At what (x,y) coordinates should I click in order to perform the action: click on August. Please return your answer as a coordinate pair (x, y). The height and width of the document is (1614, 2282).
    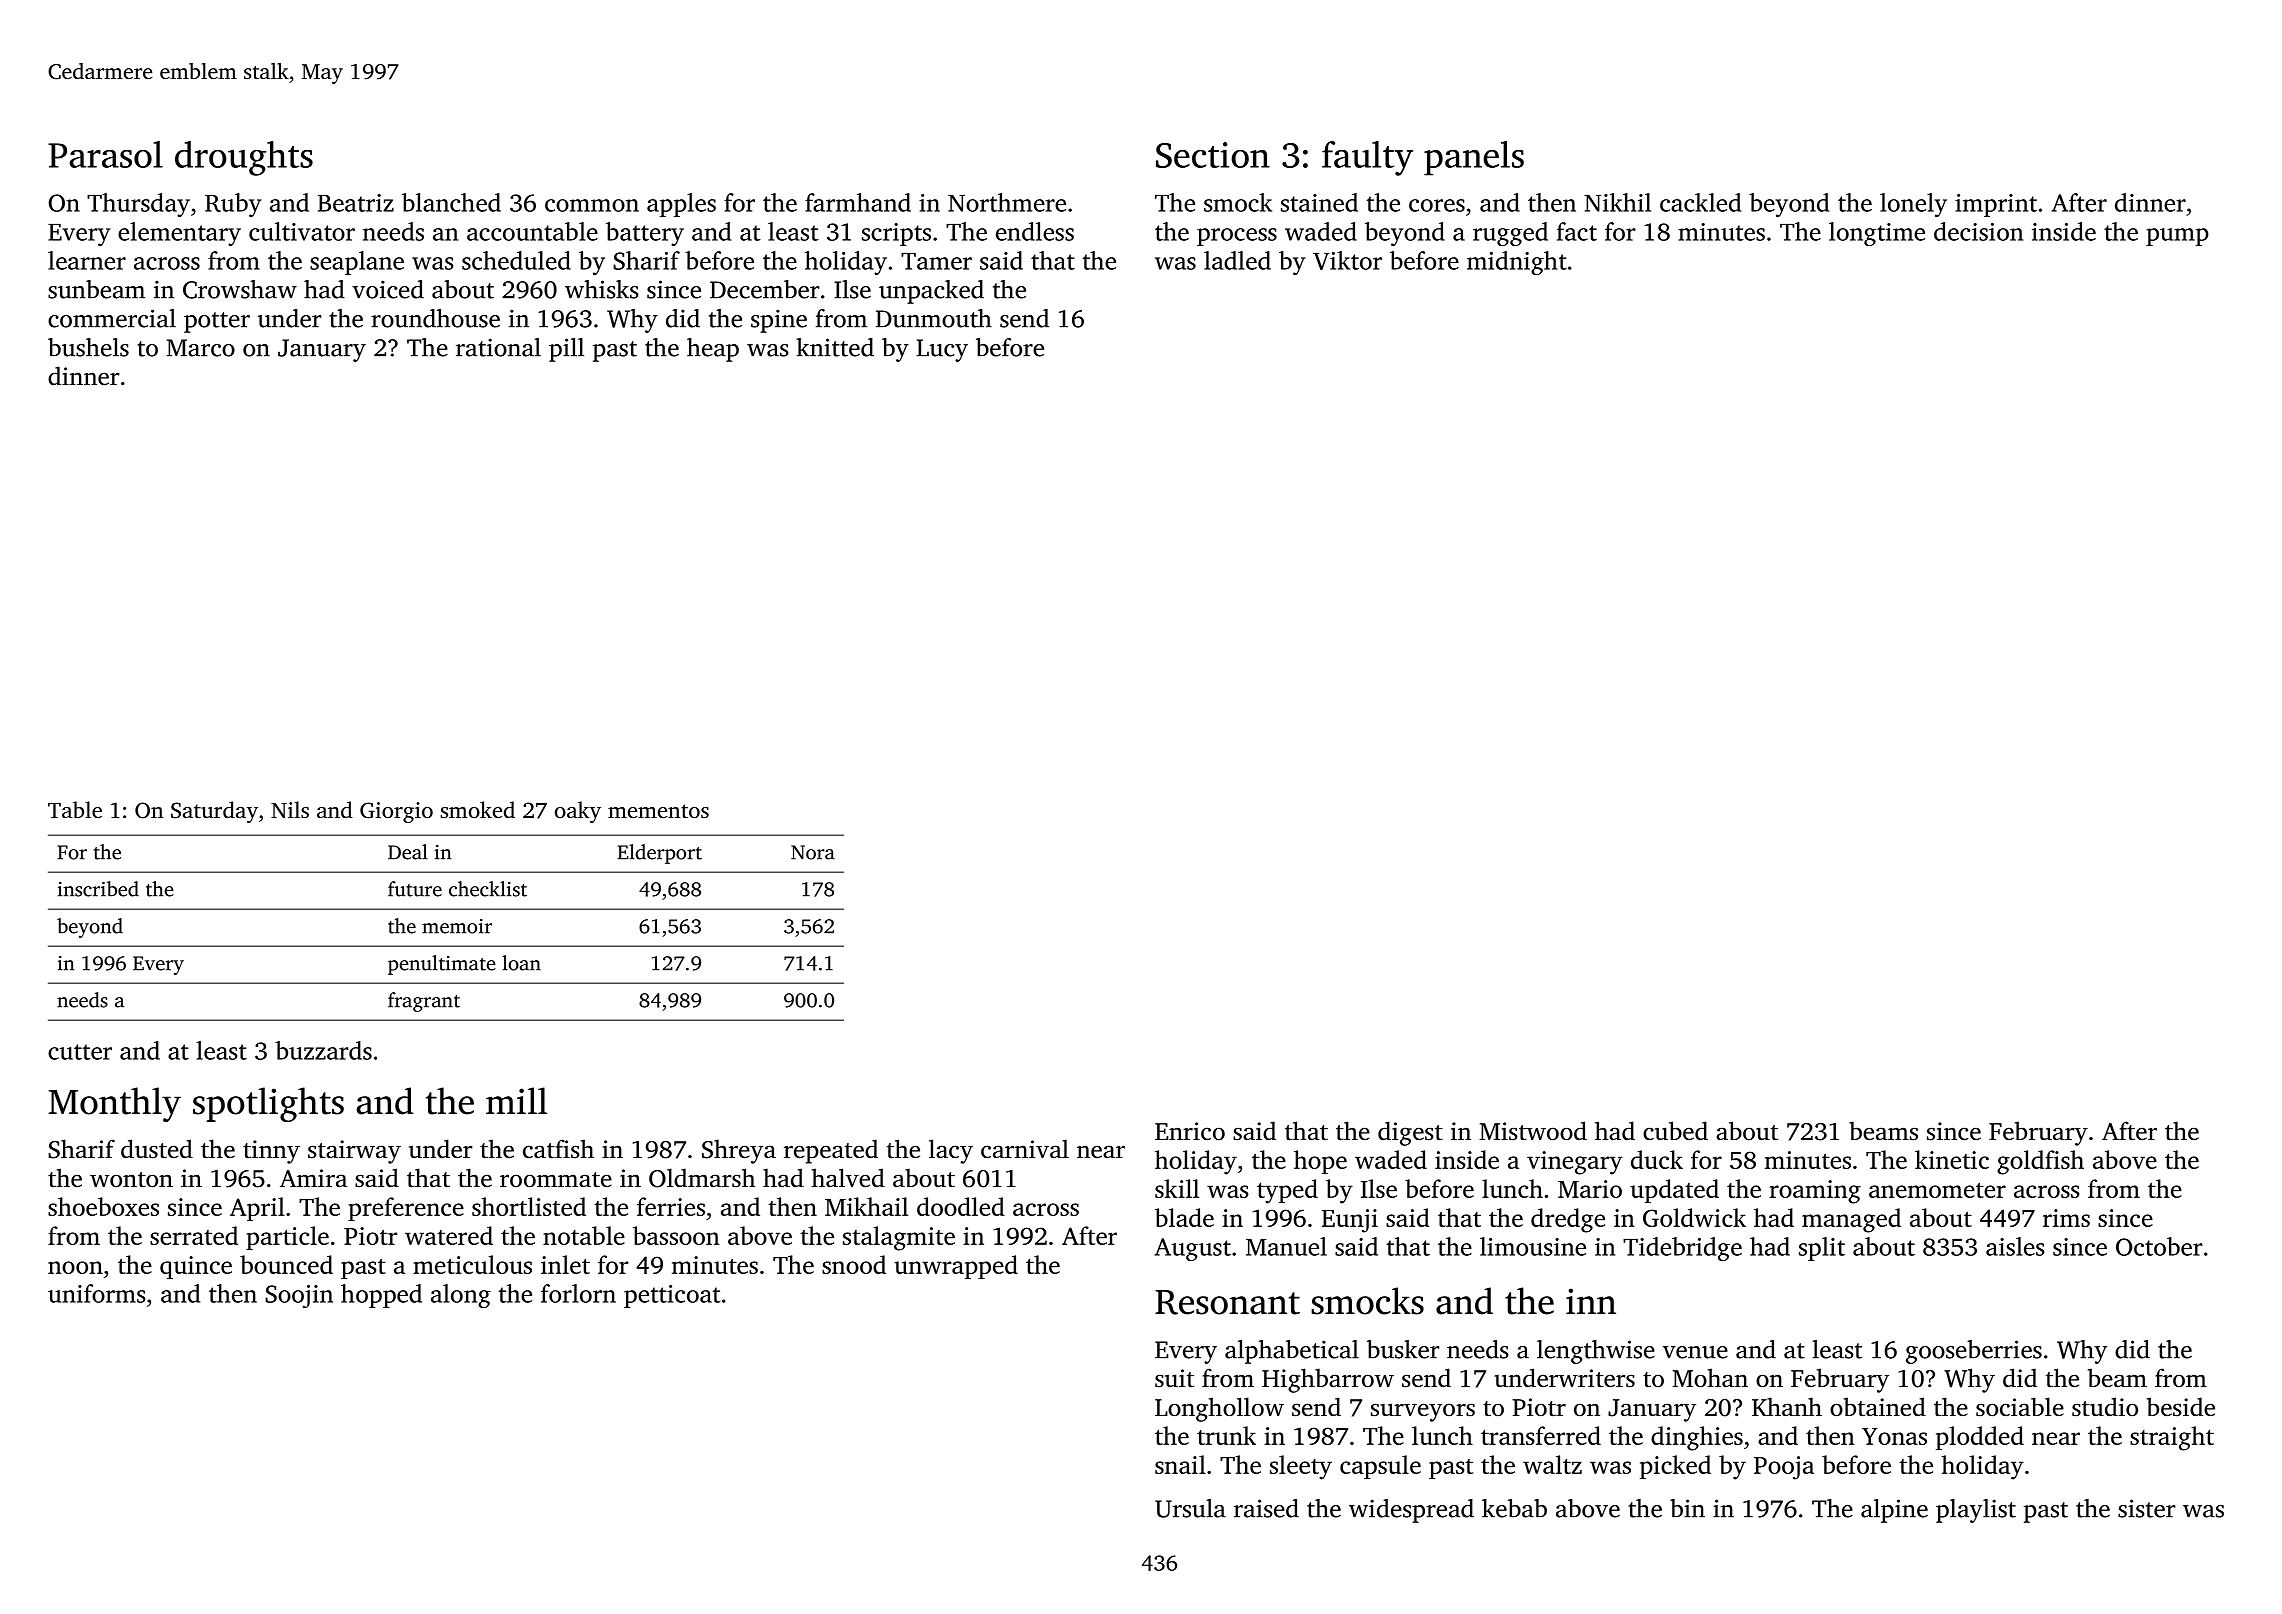
    Looking at the image, I should click on (1193, 1249).
